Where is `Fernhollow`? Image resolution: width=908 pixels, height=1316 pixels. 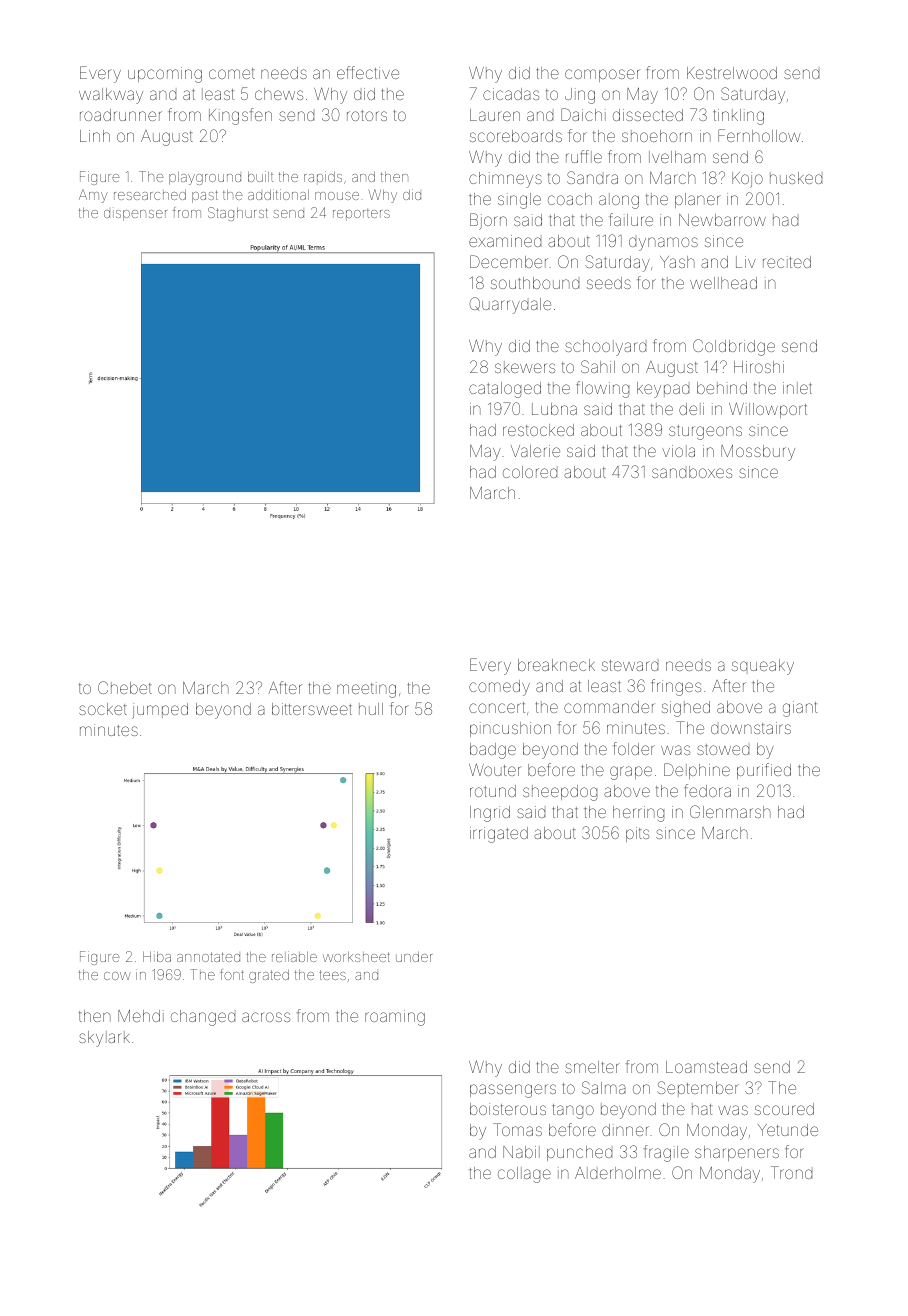 Fernhollow is located at coordinates (759, 135).
